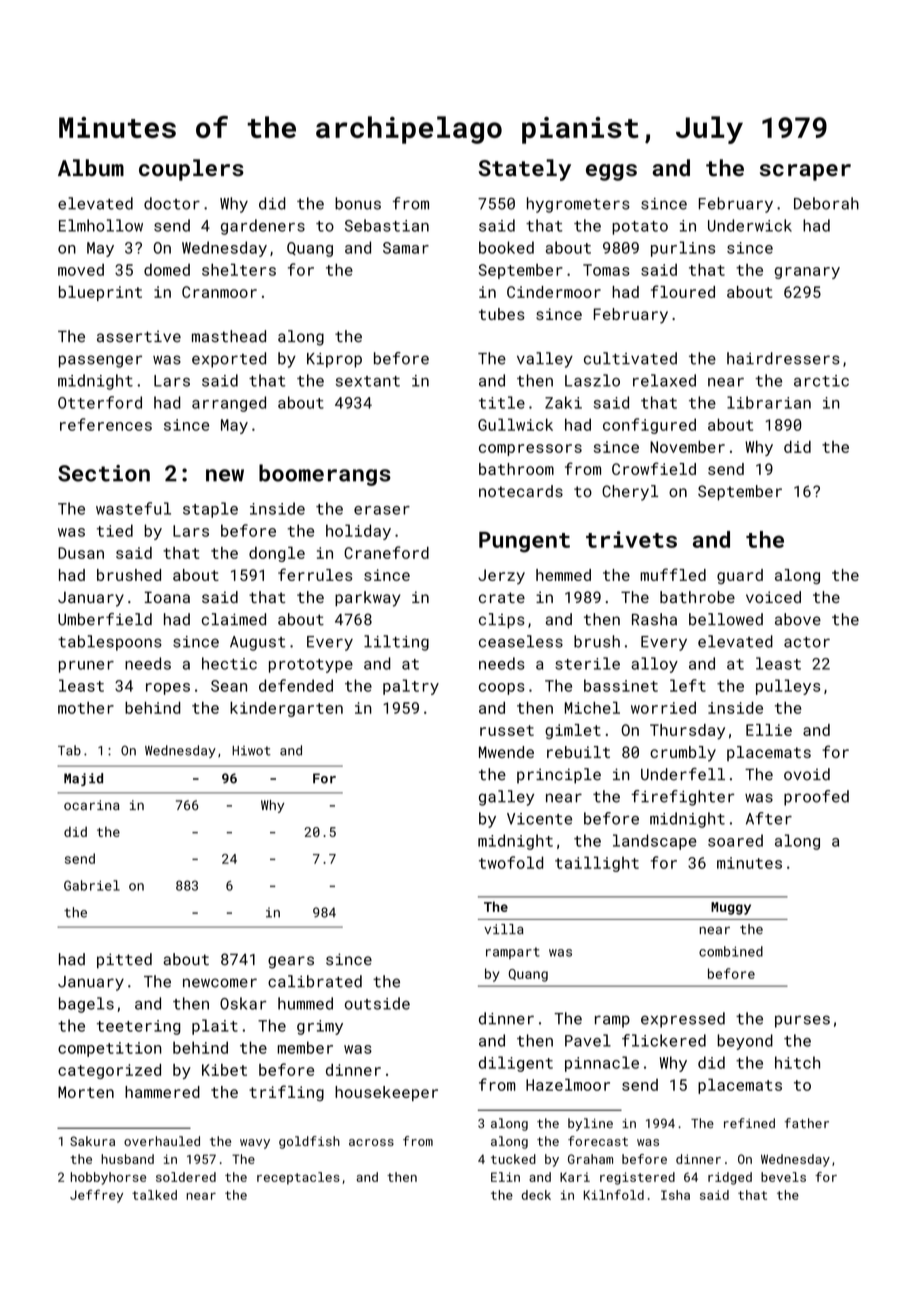 Image resolution: width=924 pixels, height=1308 pixels. What do you see at coordinates (396, 643) in the screenshot?
I see `lilting` at bounding box center [396, 643].
